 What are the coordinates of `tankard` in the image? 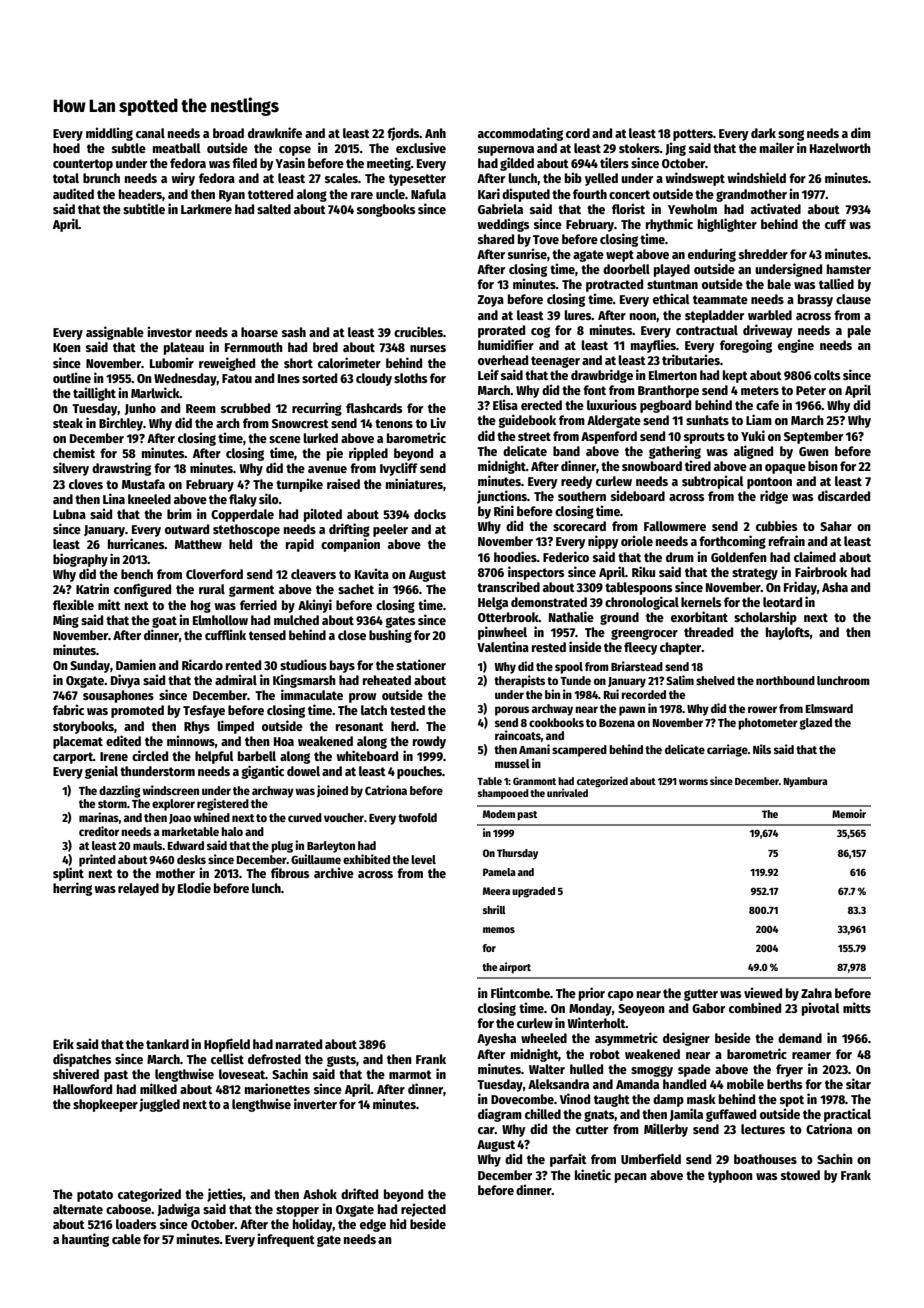 It's located at (167, 1044).
